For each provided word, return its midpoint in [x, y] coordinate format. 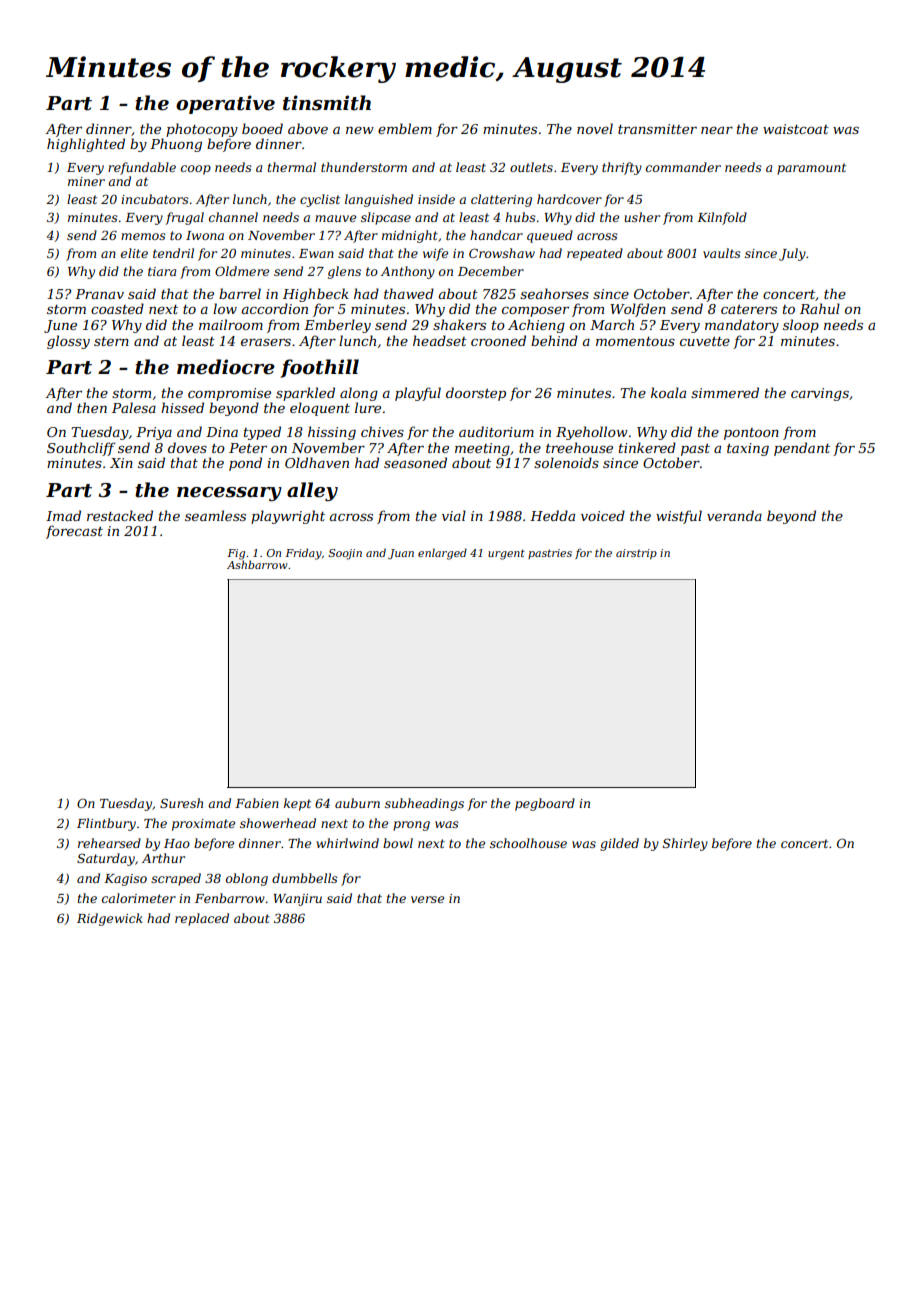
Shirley [685, 844]
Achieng [536, 326]
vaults [722, 253]
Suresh [181, 803]
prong [411, 826]
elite [134, 253]
